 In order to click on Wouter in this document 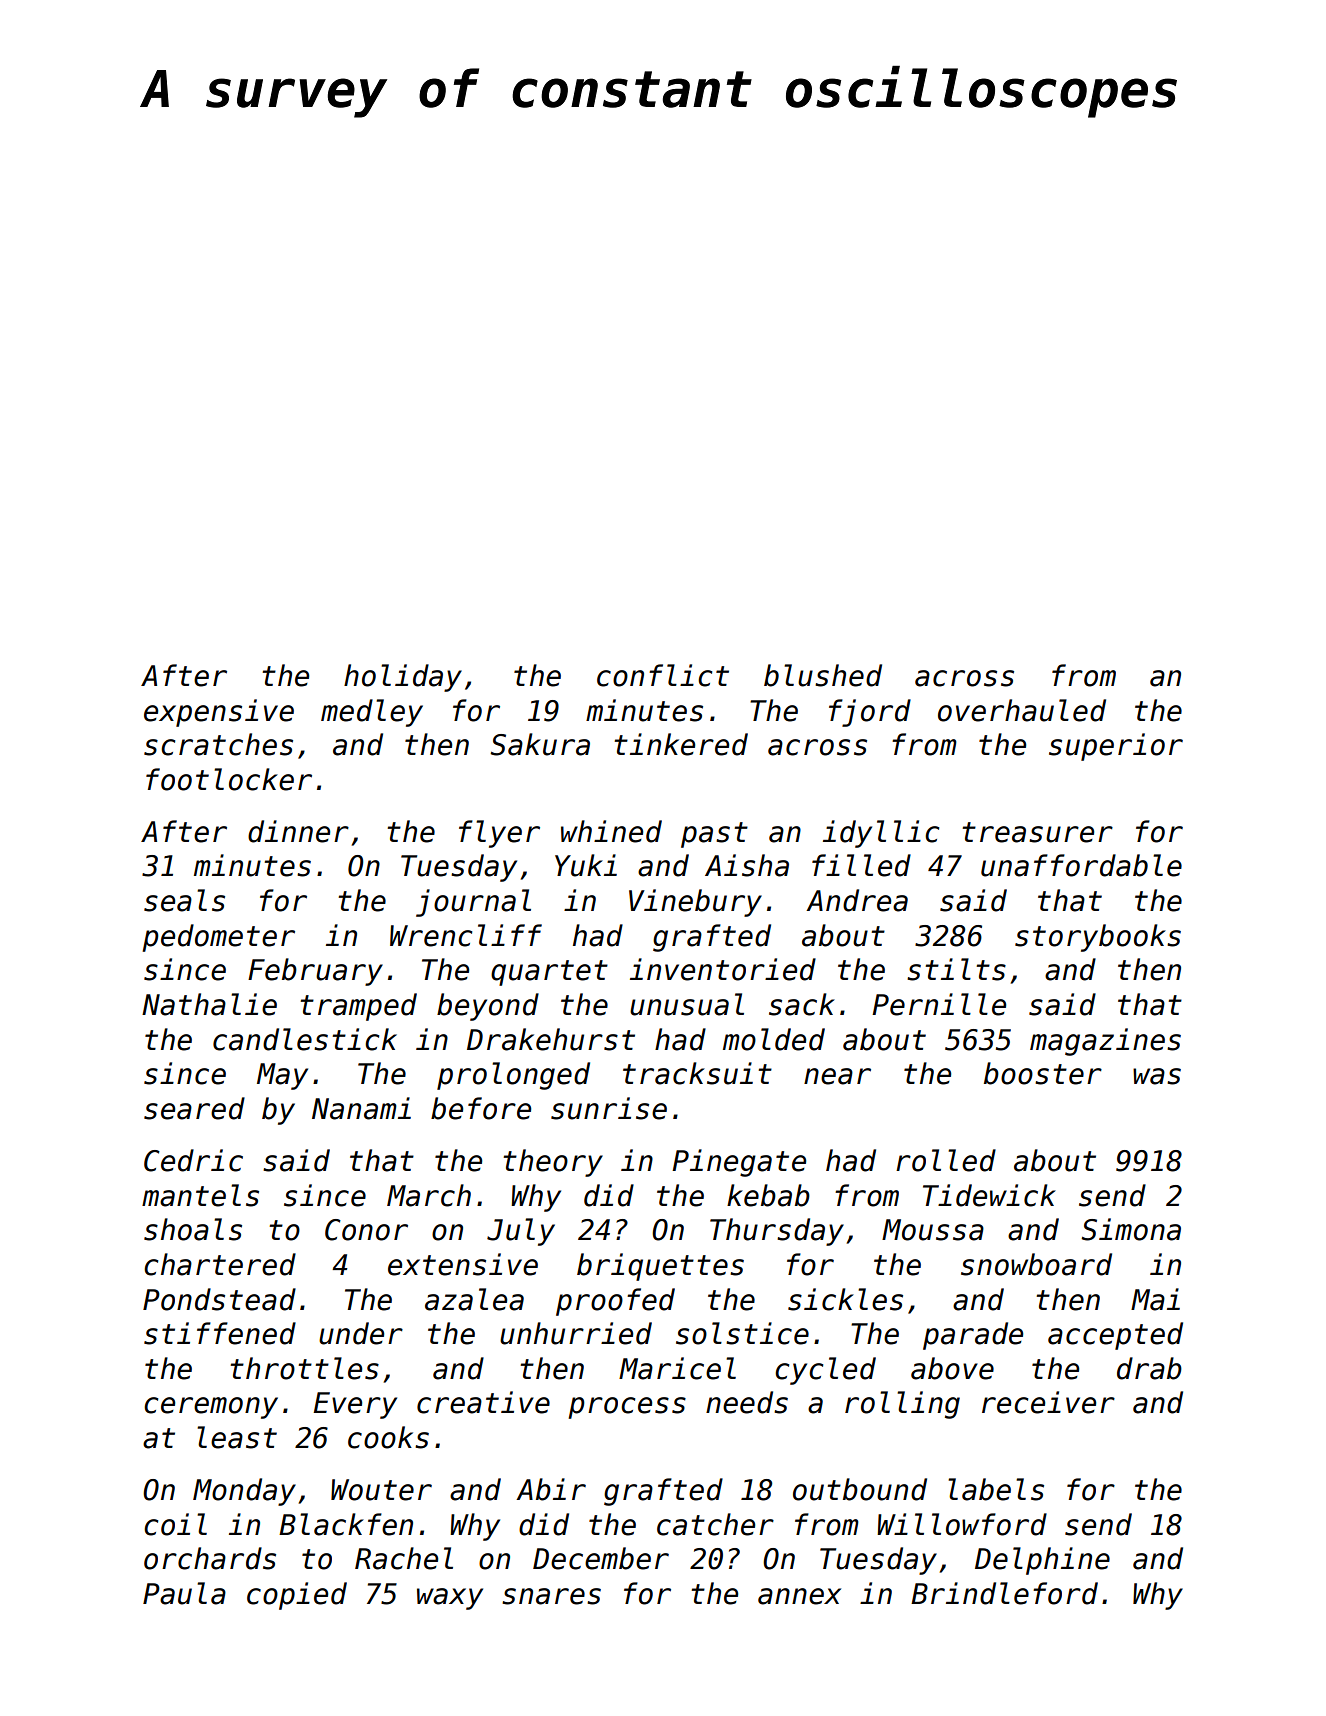, I will do `click(381, 1490)`.
